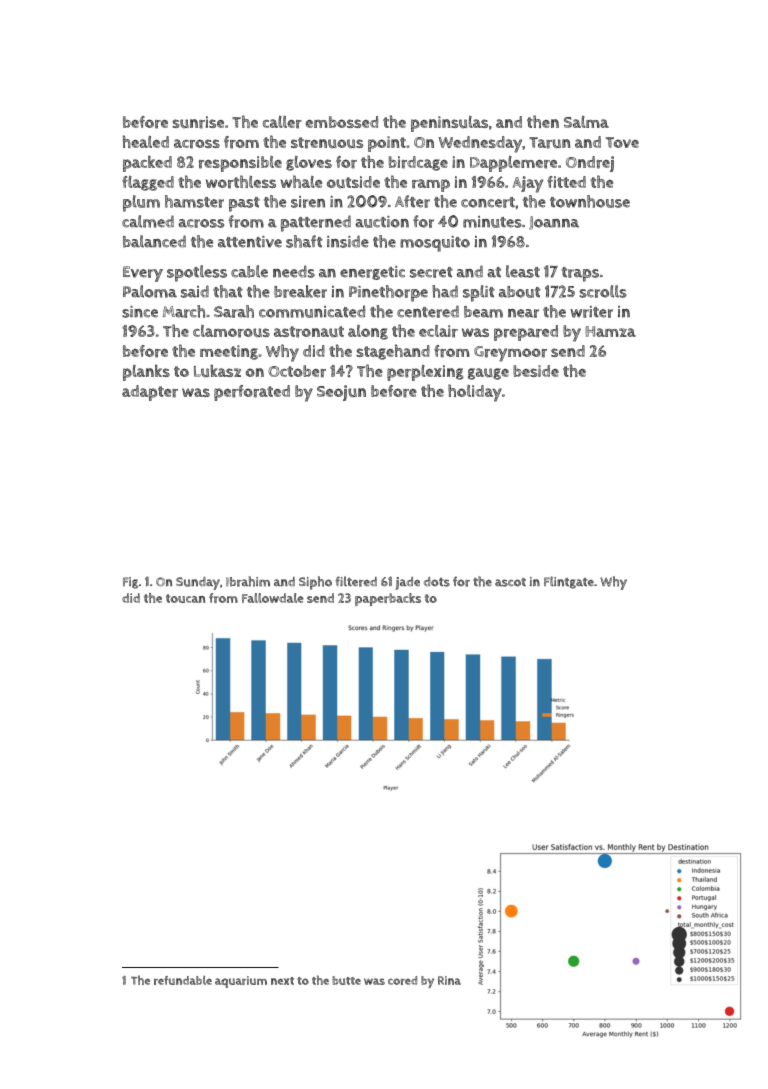  What do you see at coordinates (475, 393) in the screenshot?
I see `holiday` at bounding box center [475, 393].
